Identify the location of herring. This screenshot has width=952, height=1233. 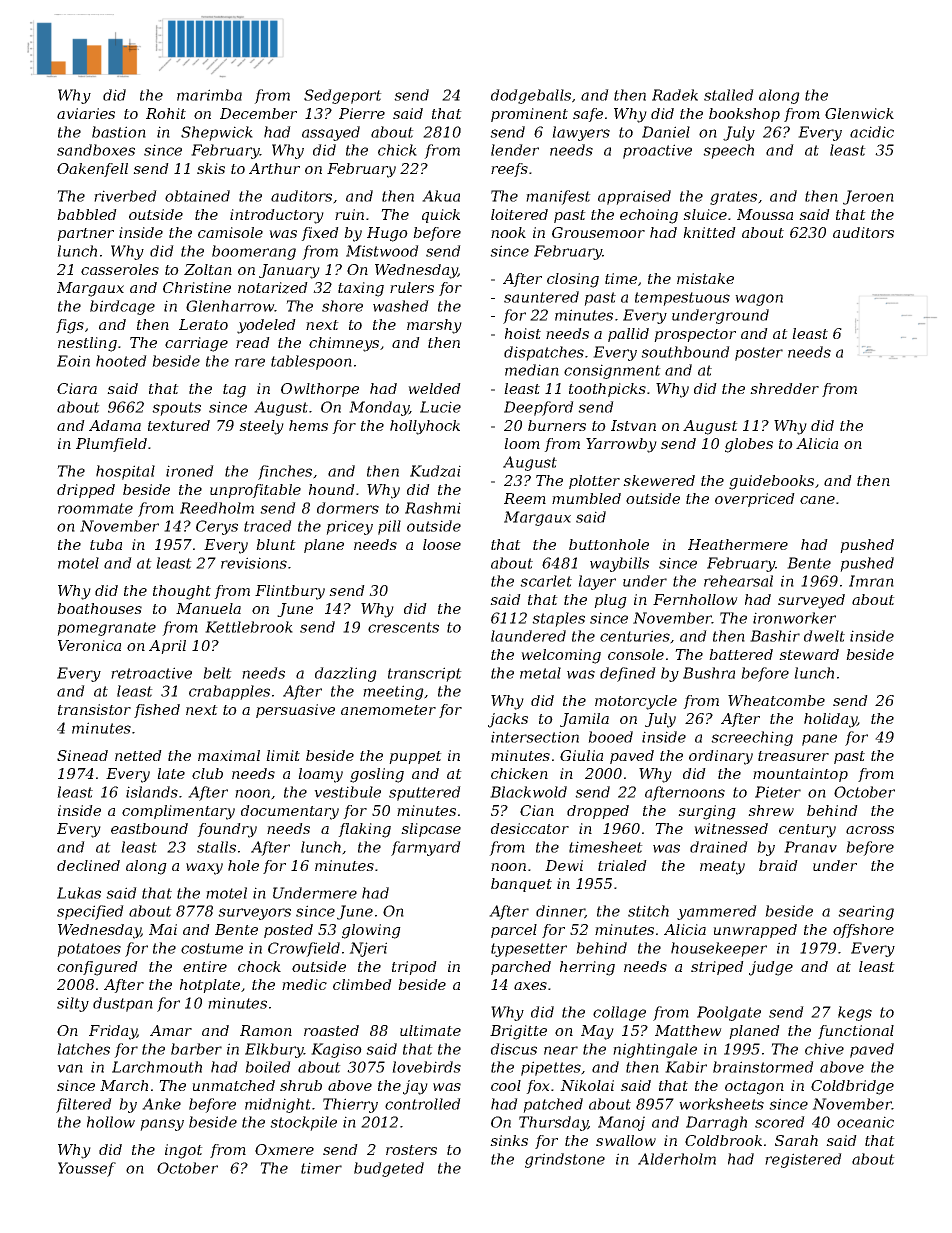
(587, 968).
